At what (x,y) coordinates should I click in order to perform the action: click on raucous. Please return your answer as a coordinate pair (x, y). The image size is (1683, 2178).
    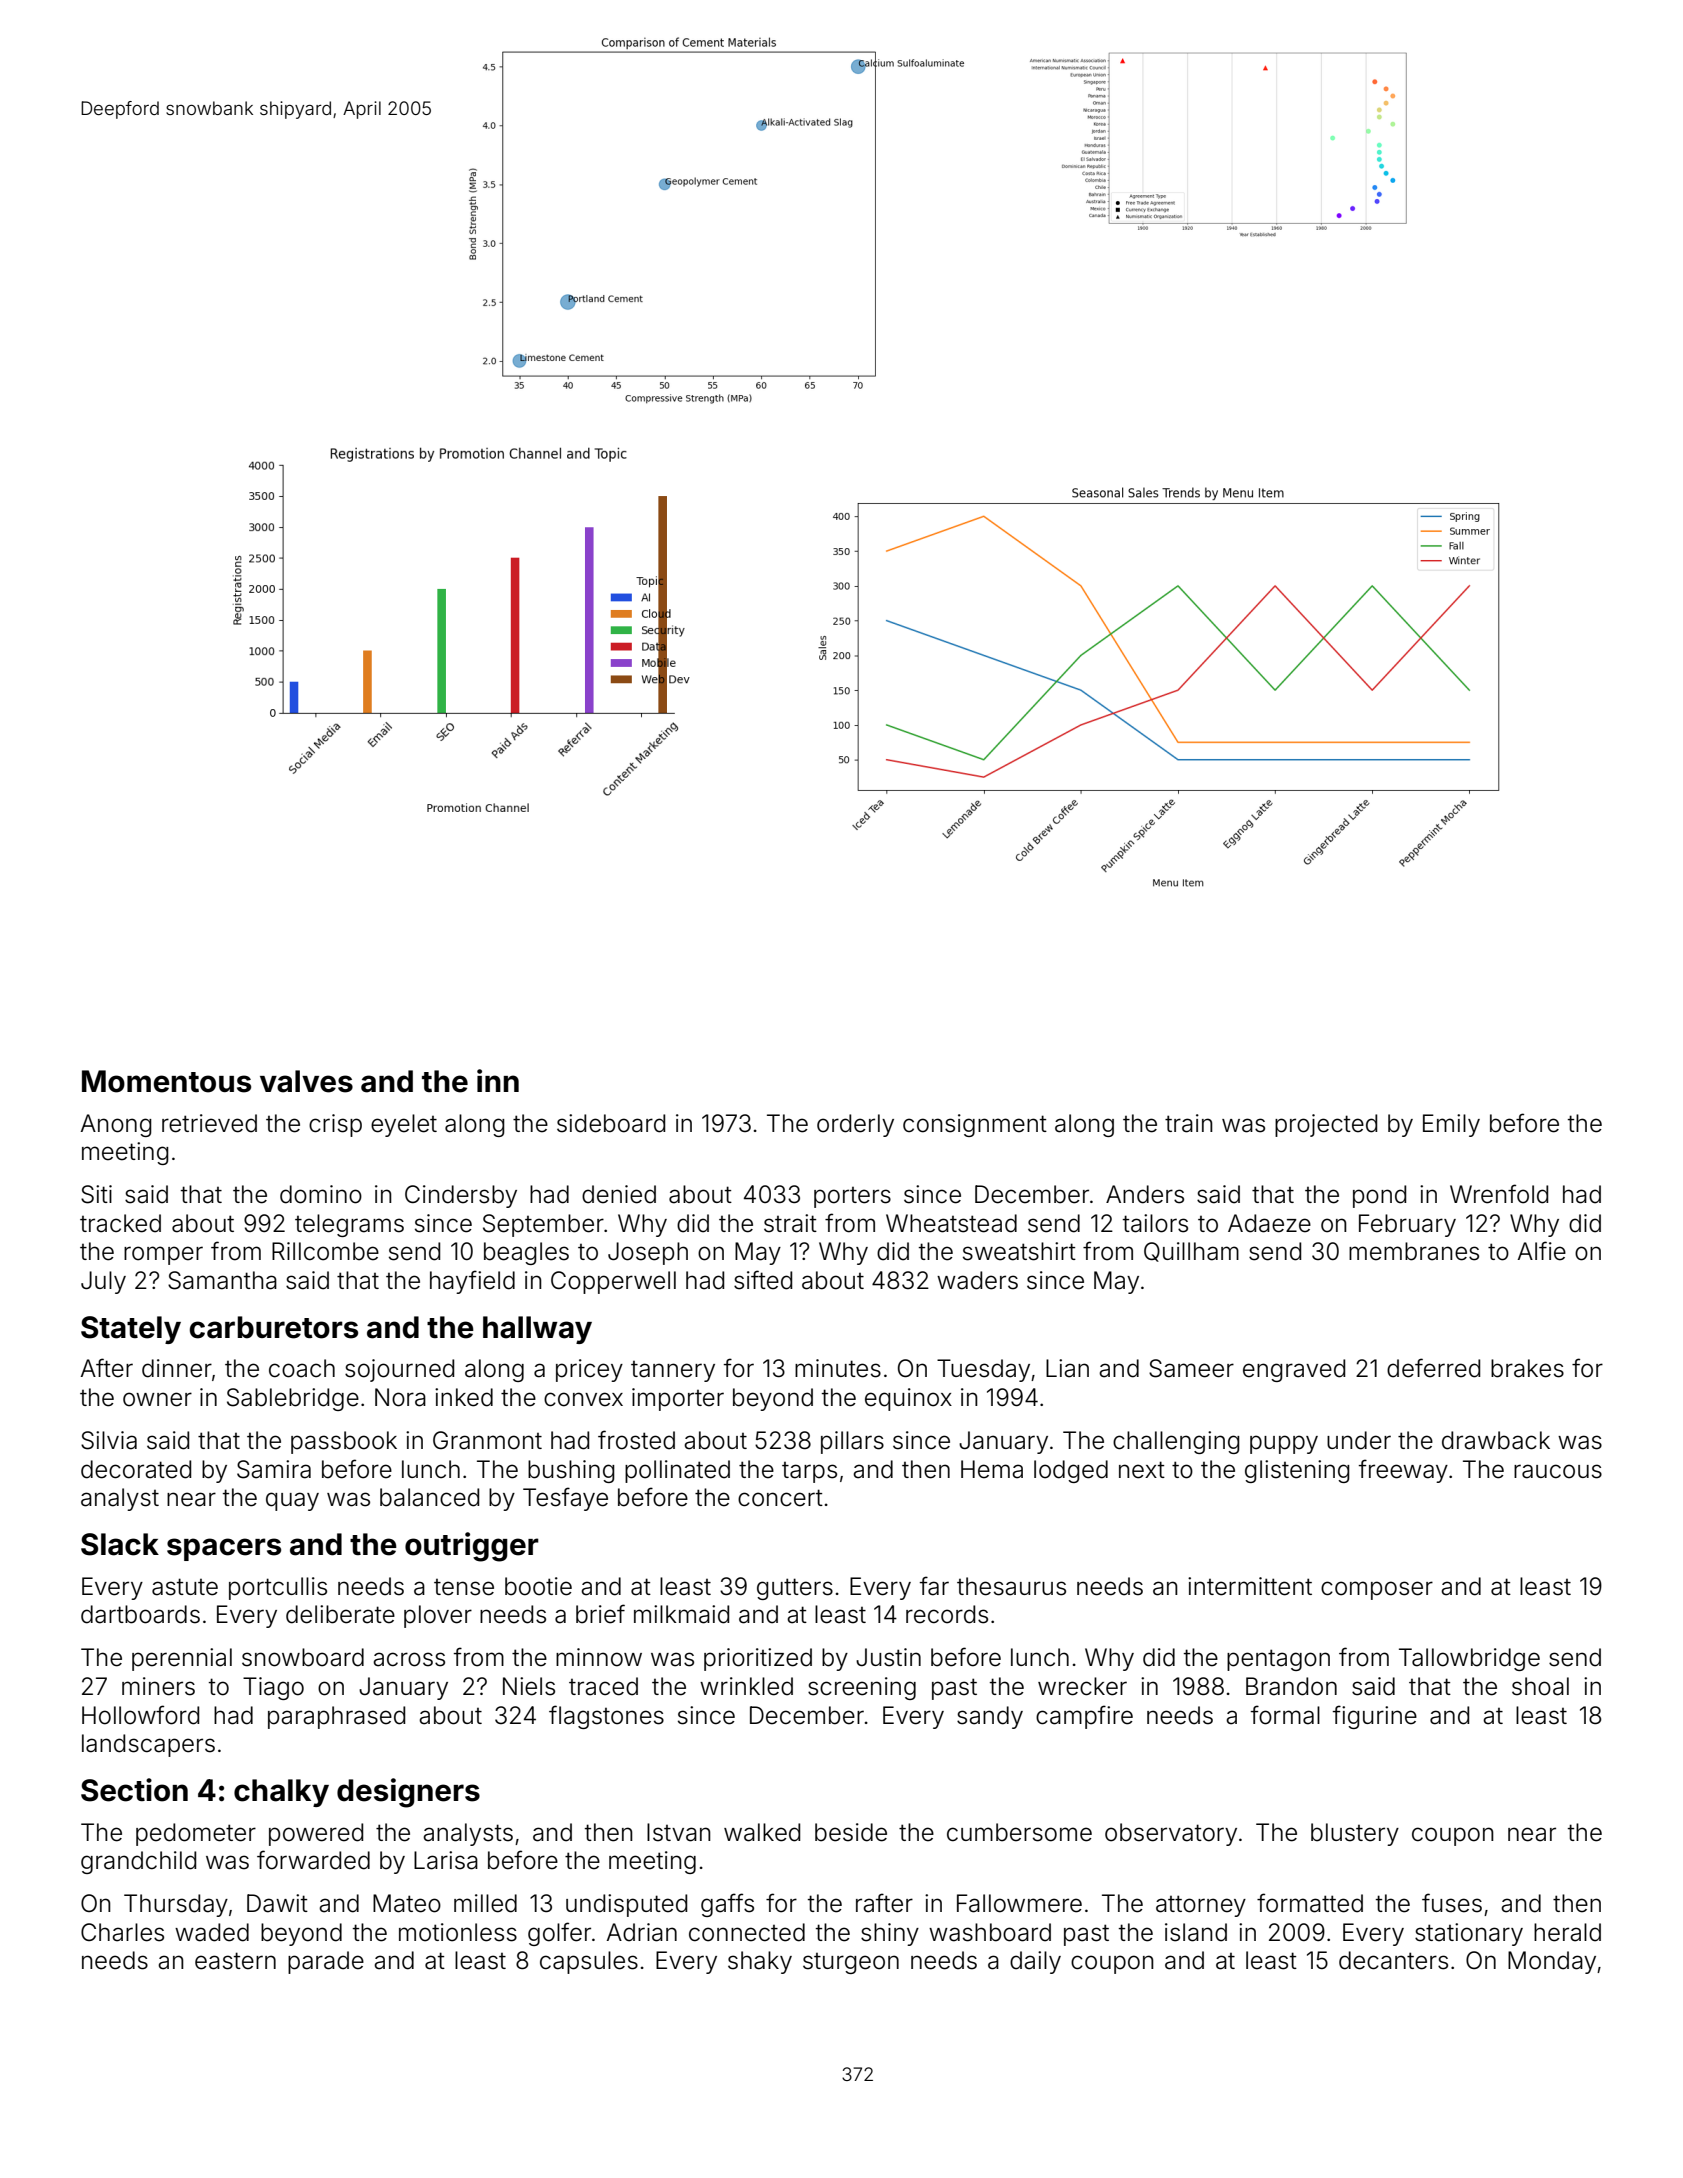
    Looking at the image, I should click on (1558, 1471).
